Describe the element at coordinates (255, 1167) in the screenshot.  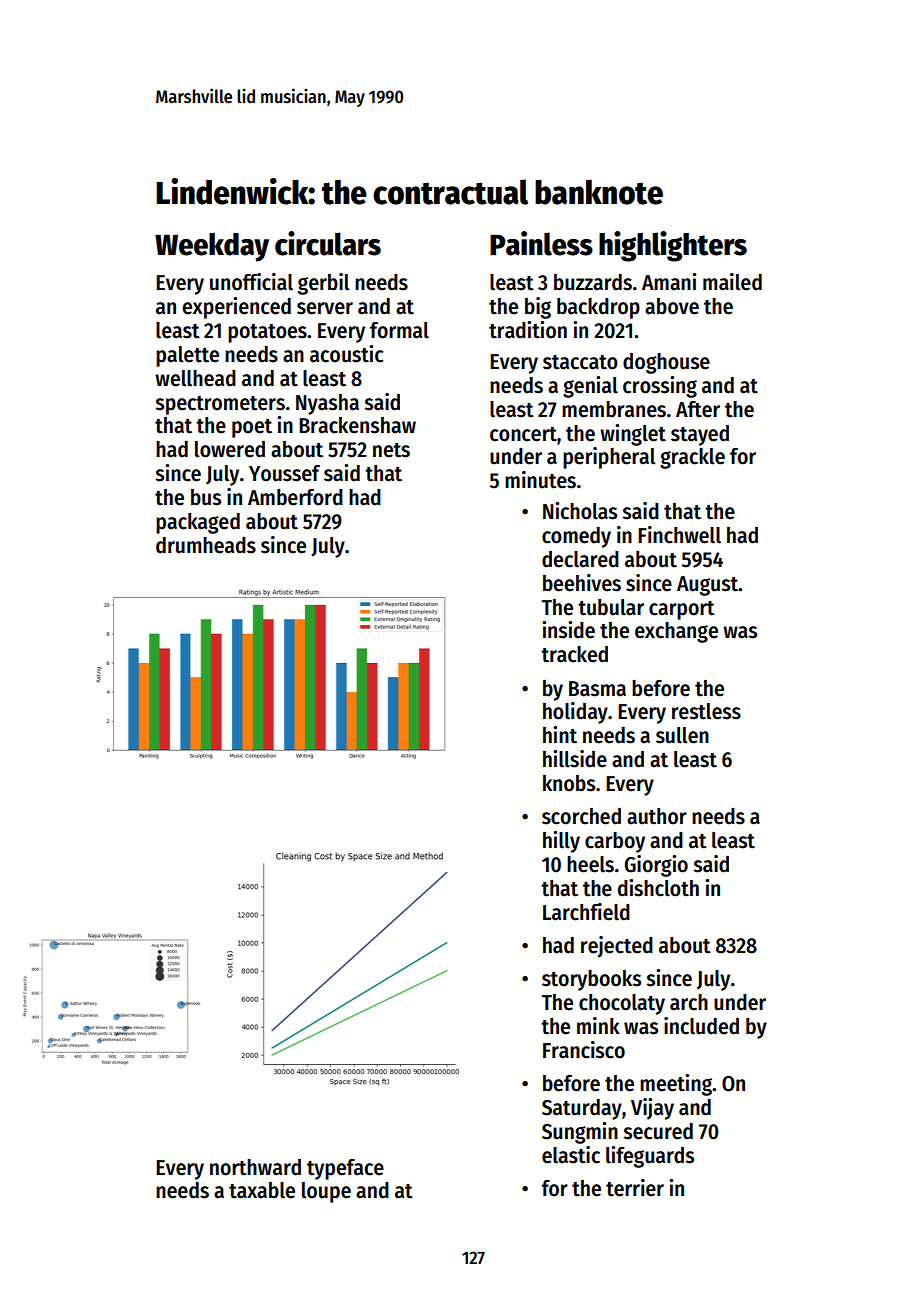
I see `northward` at that location.
